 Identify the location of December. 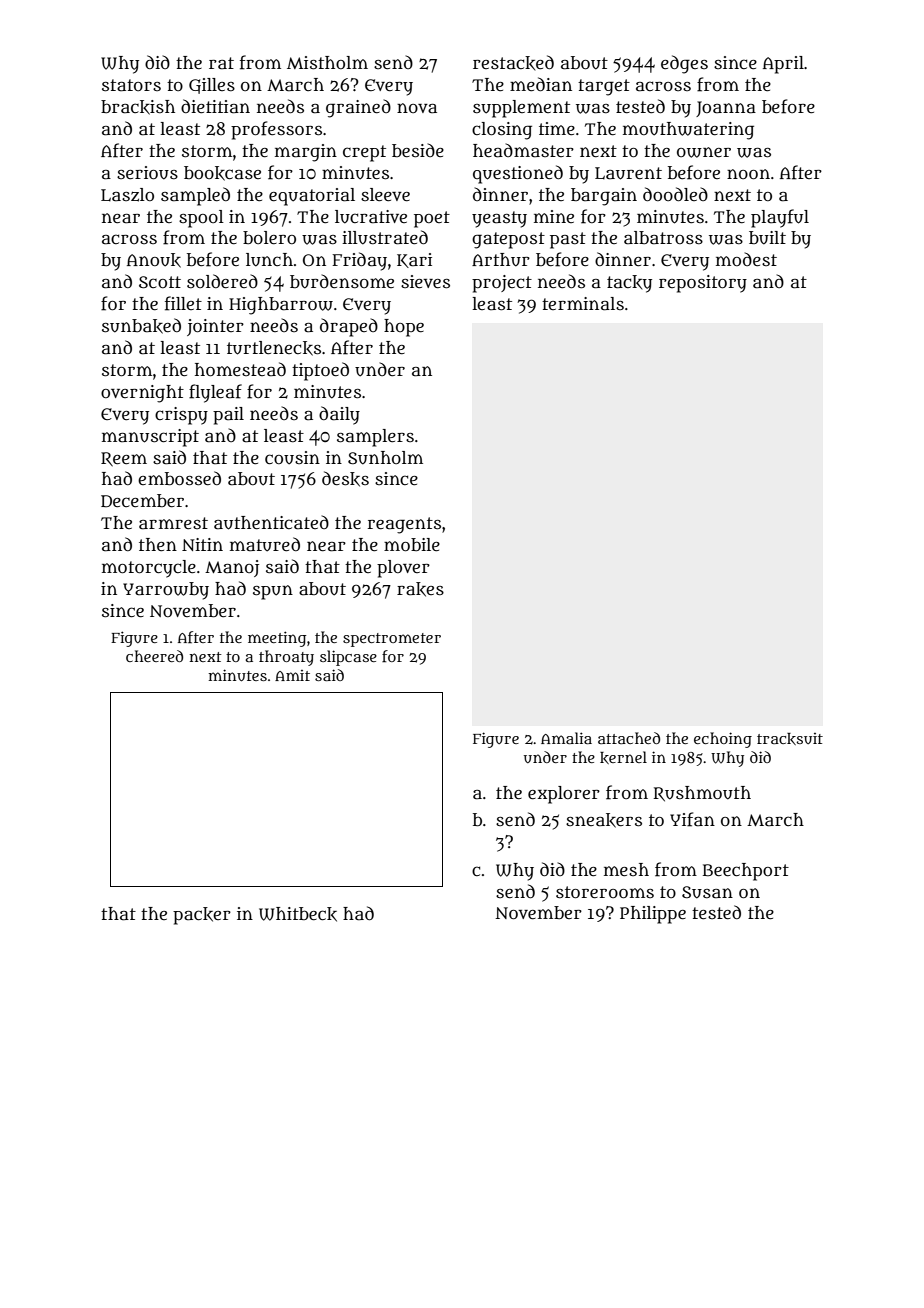
(142, 501).
